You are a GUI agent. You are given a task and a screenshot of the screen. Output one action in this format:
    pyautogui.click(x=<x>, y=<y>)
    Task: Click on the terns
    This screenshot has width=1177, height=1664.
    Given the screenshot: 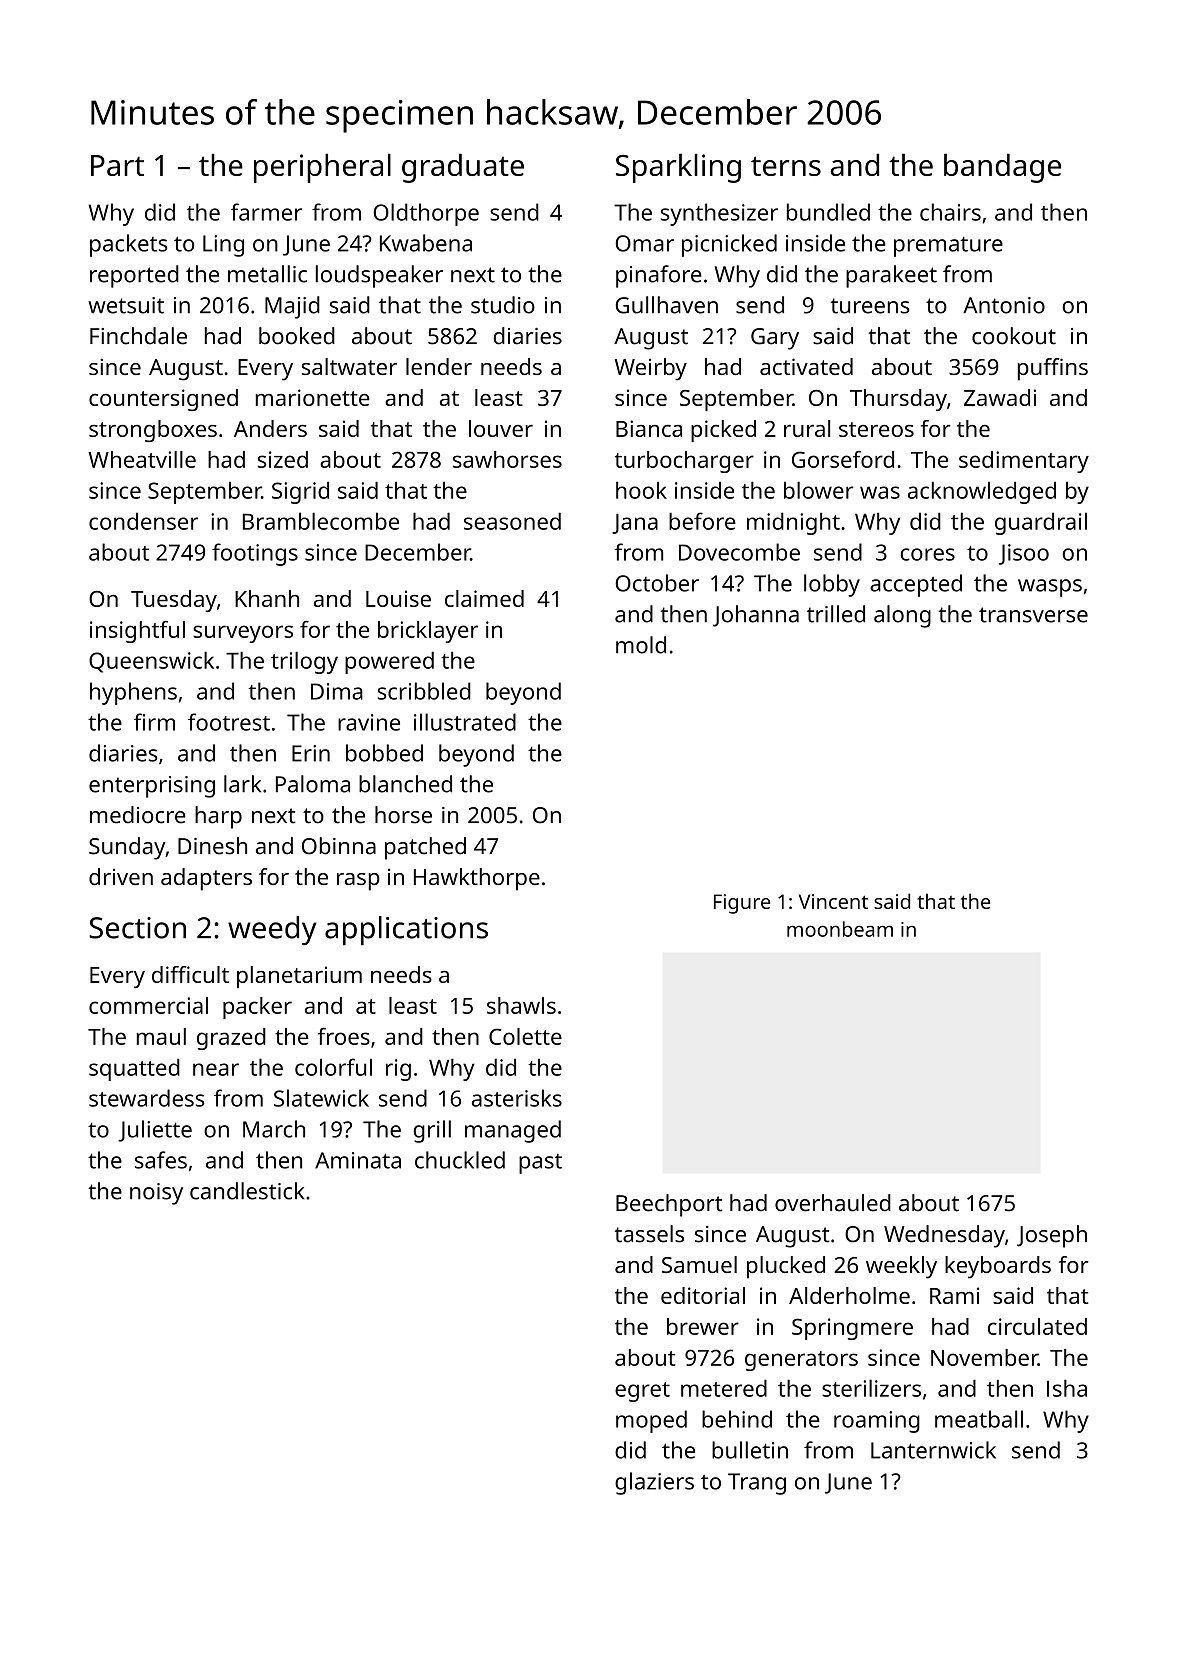 What is the action you would take?
    pyautogui.click(x=786, y=166)
